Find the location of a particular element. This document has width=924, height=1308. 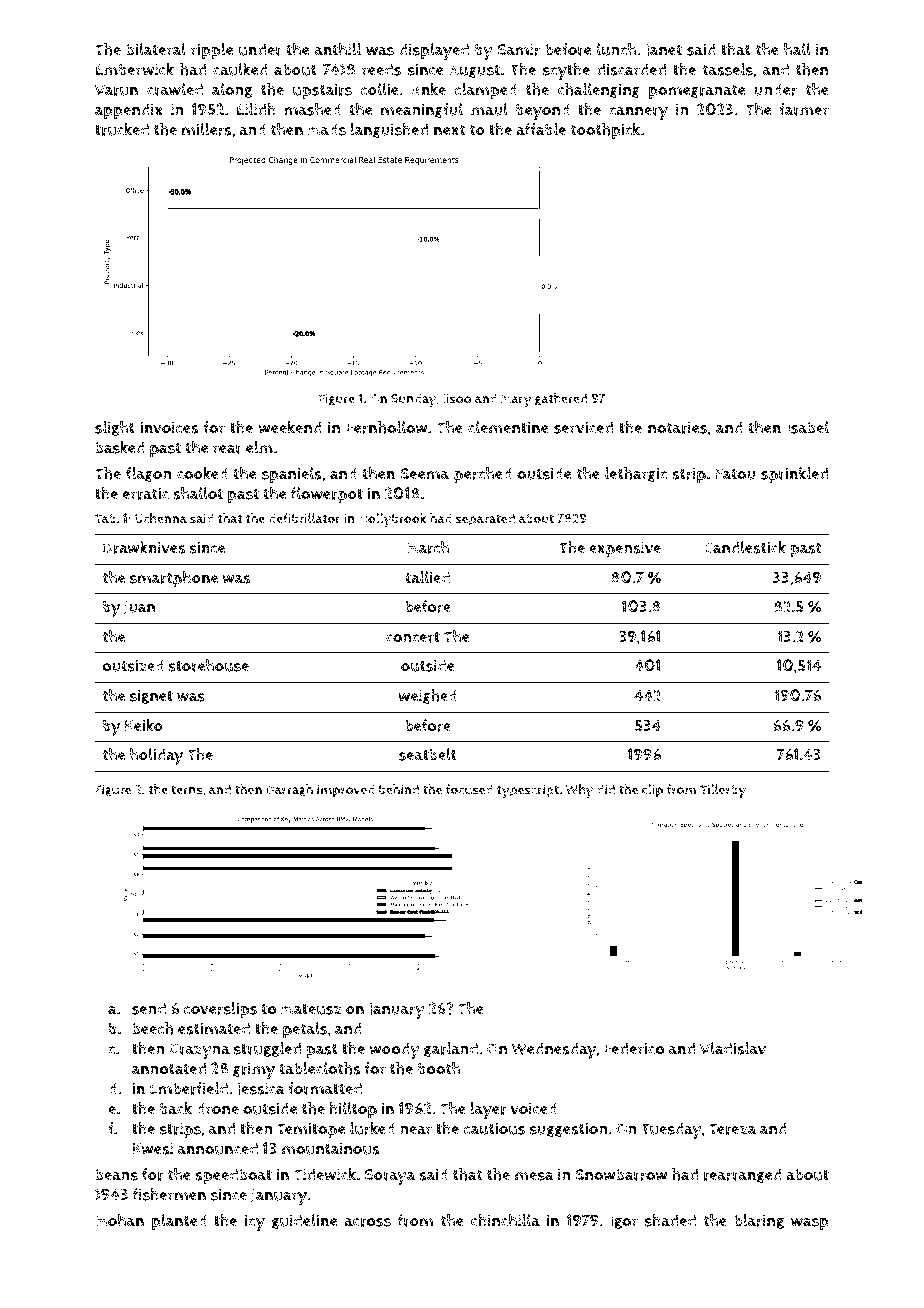

millers is located at coordinates (207, 129).
